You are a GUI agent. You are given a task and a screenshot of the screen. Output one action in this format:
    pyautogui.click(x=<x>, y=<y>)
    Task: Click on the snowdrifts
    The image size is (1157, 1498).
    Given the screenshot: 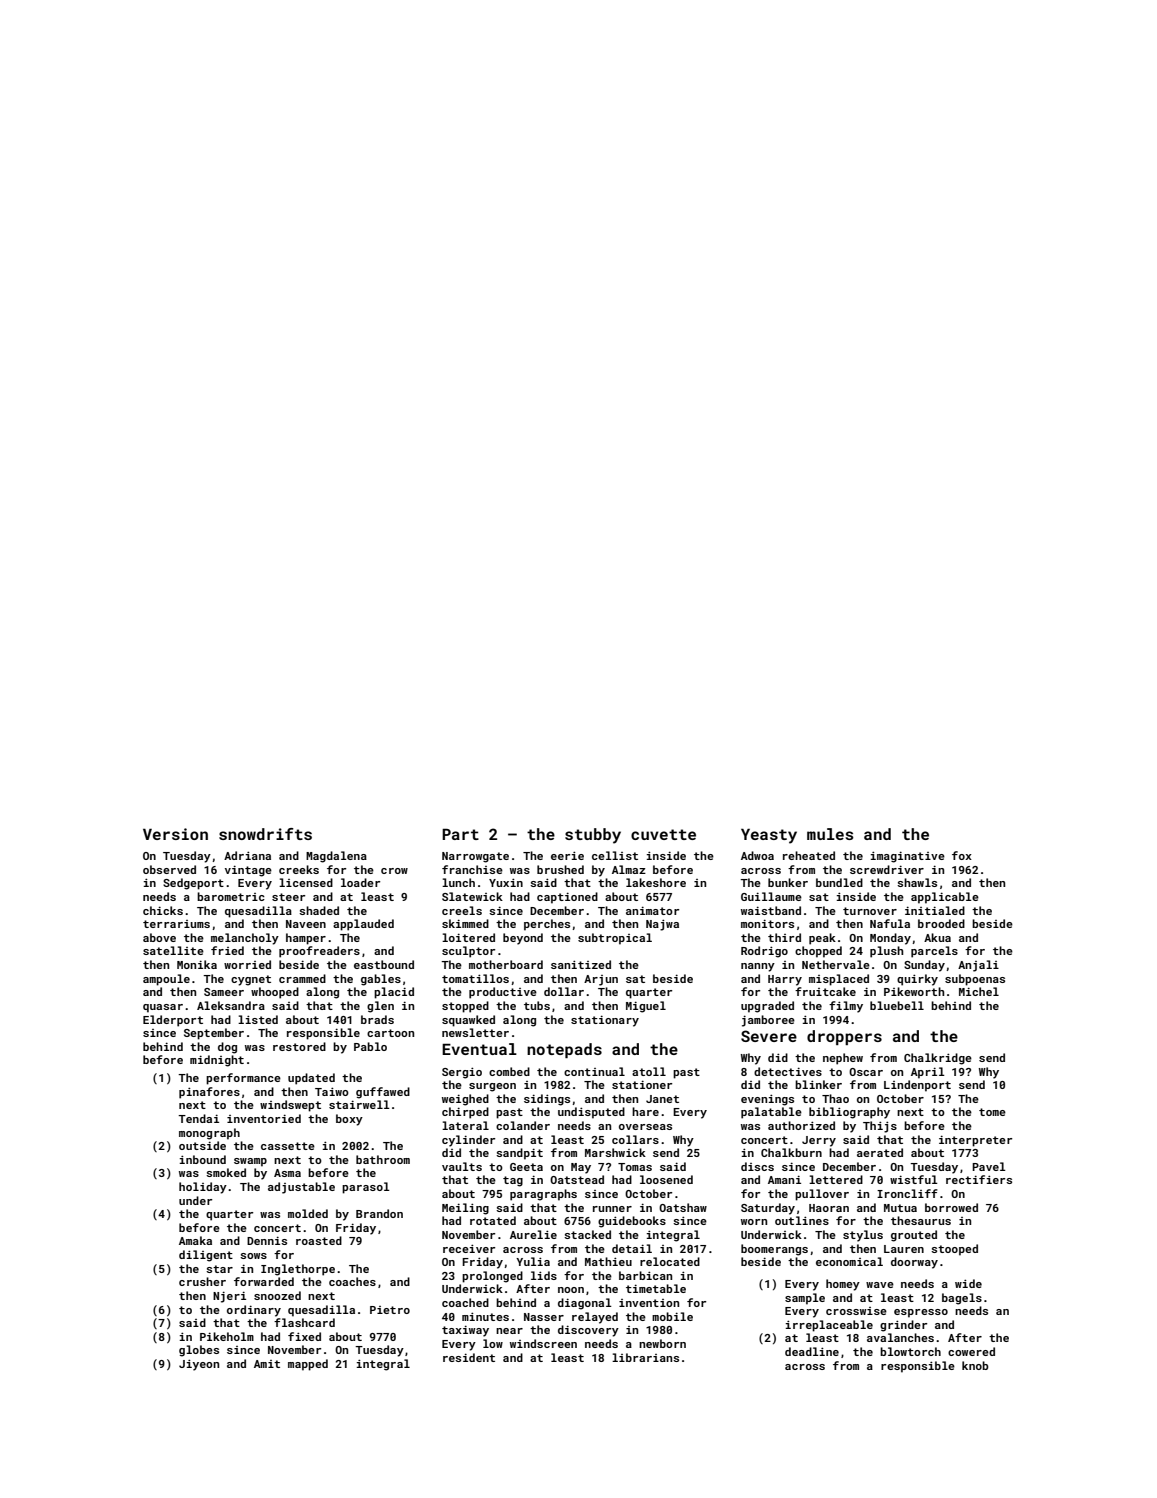 What is the action you would take?
    pyautogui.click(x=265, y=834)
